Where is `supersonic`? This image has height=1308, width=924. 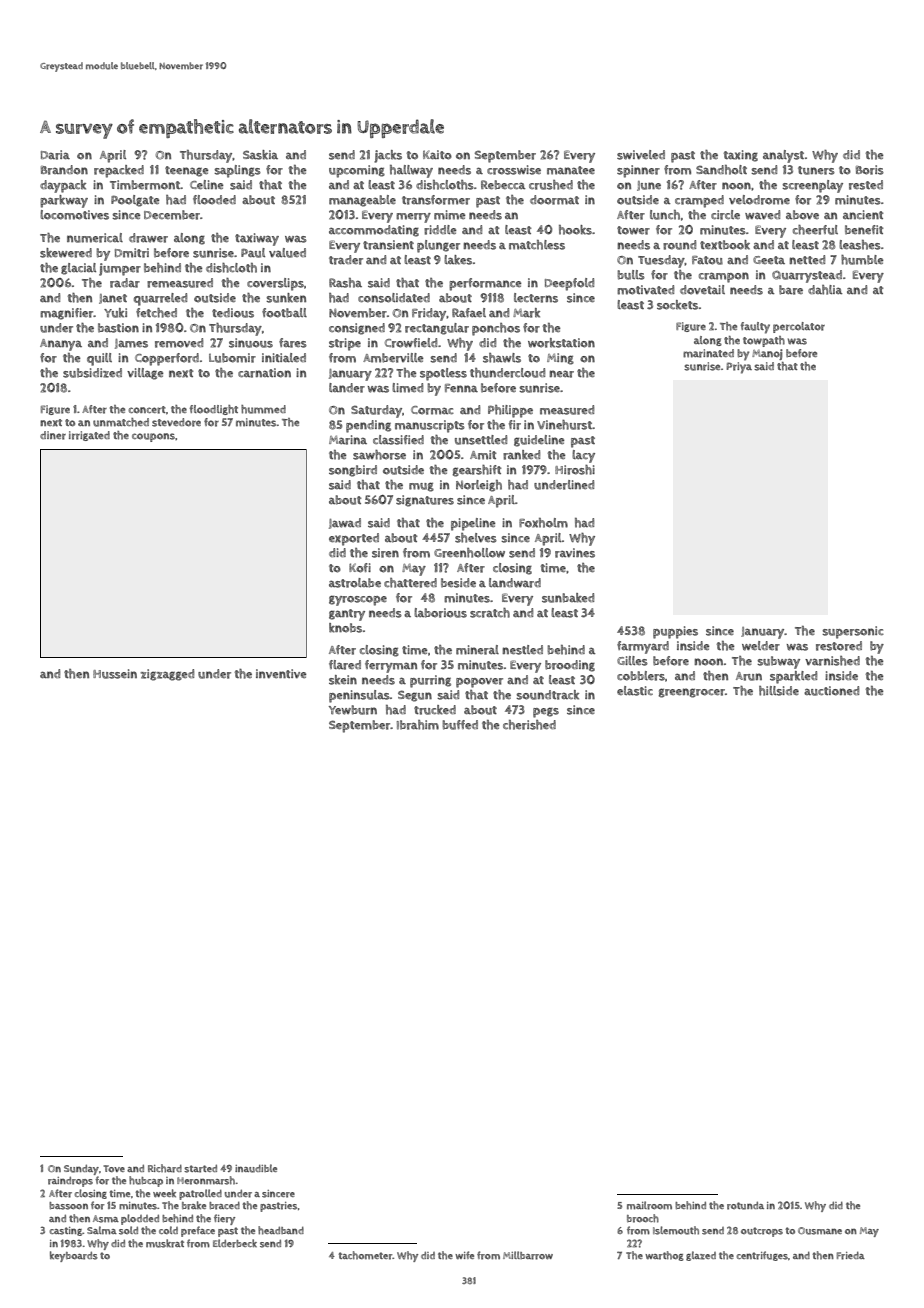
supersonic is located at coordinates (853, 632).
